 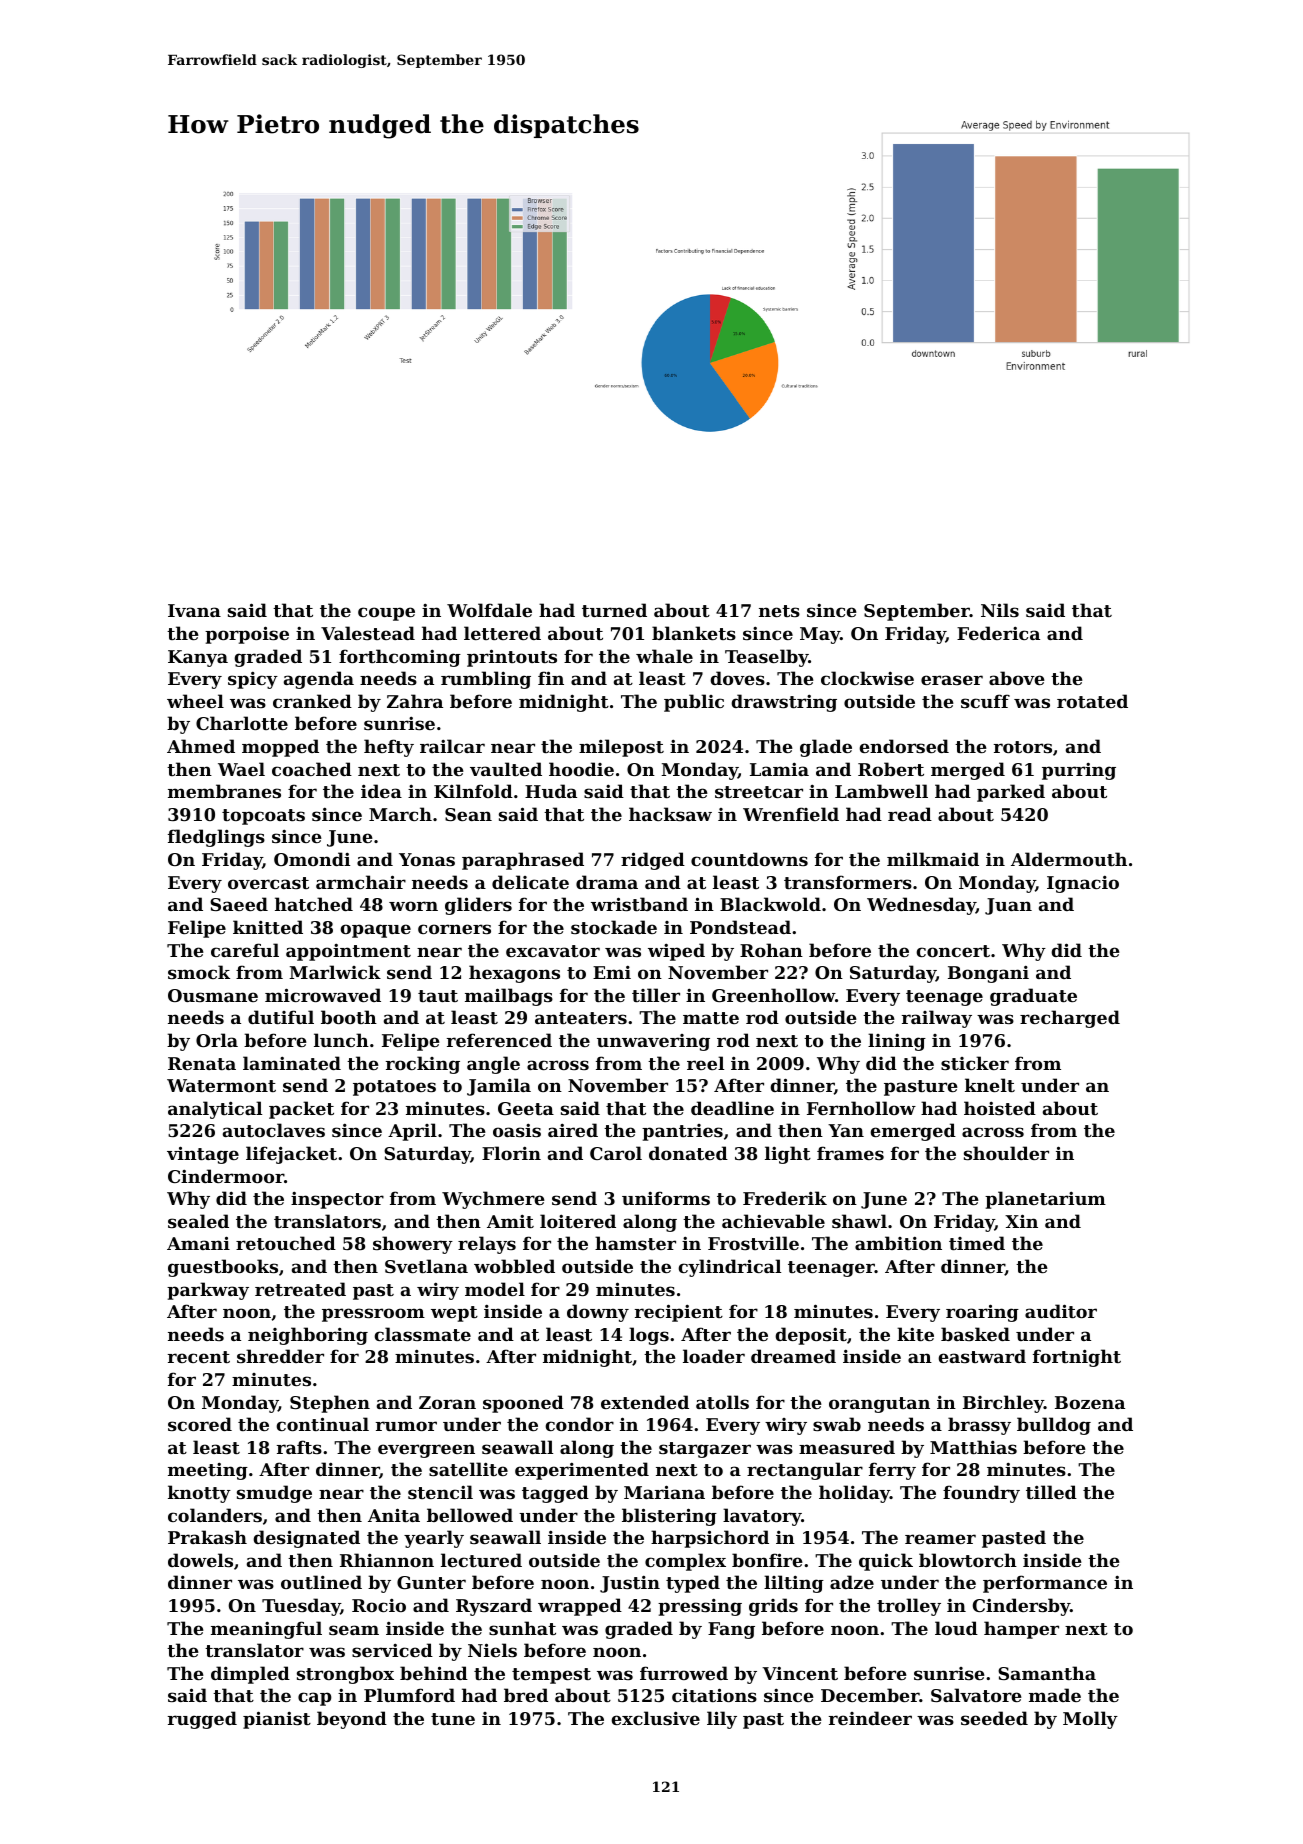 What do you see at coordinates (208, 1471) in the screenshot?
I see `meeting` at bounding box center [208, 1471].
